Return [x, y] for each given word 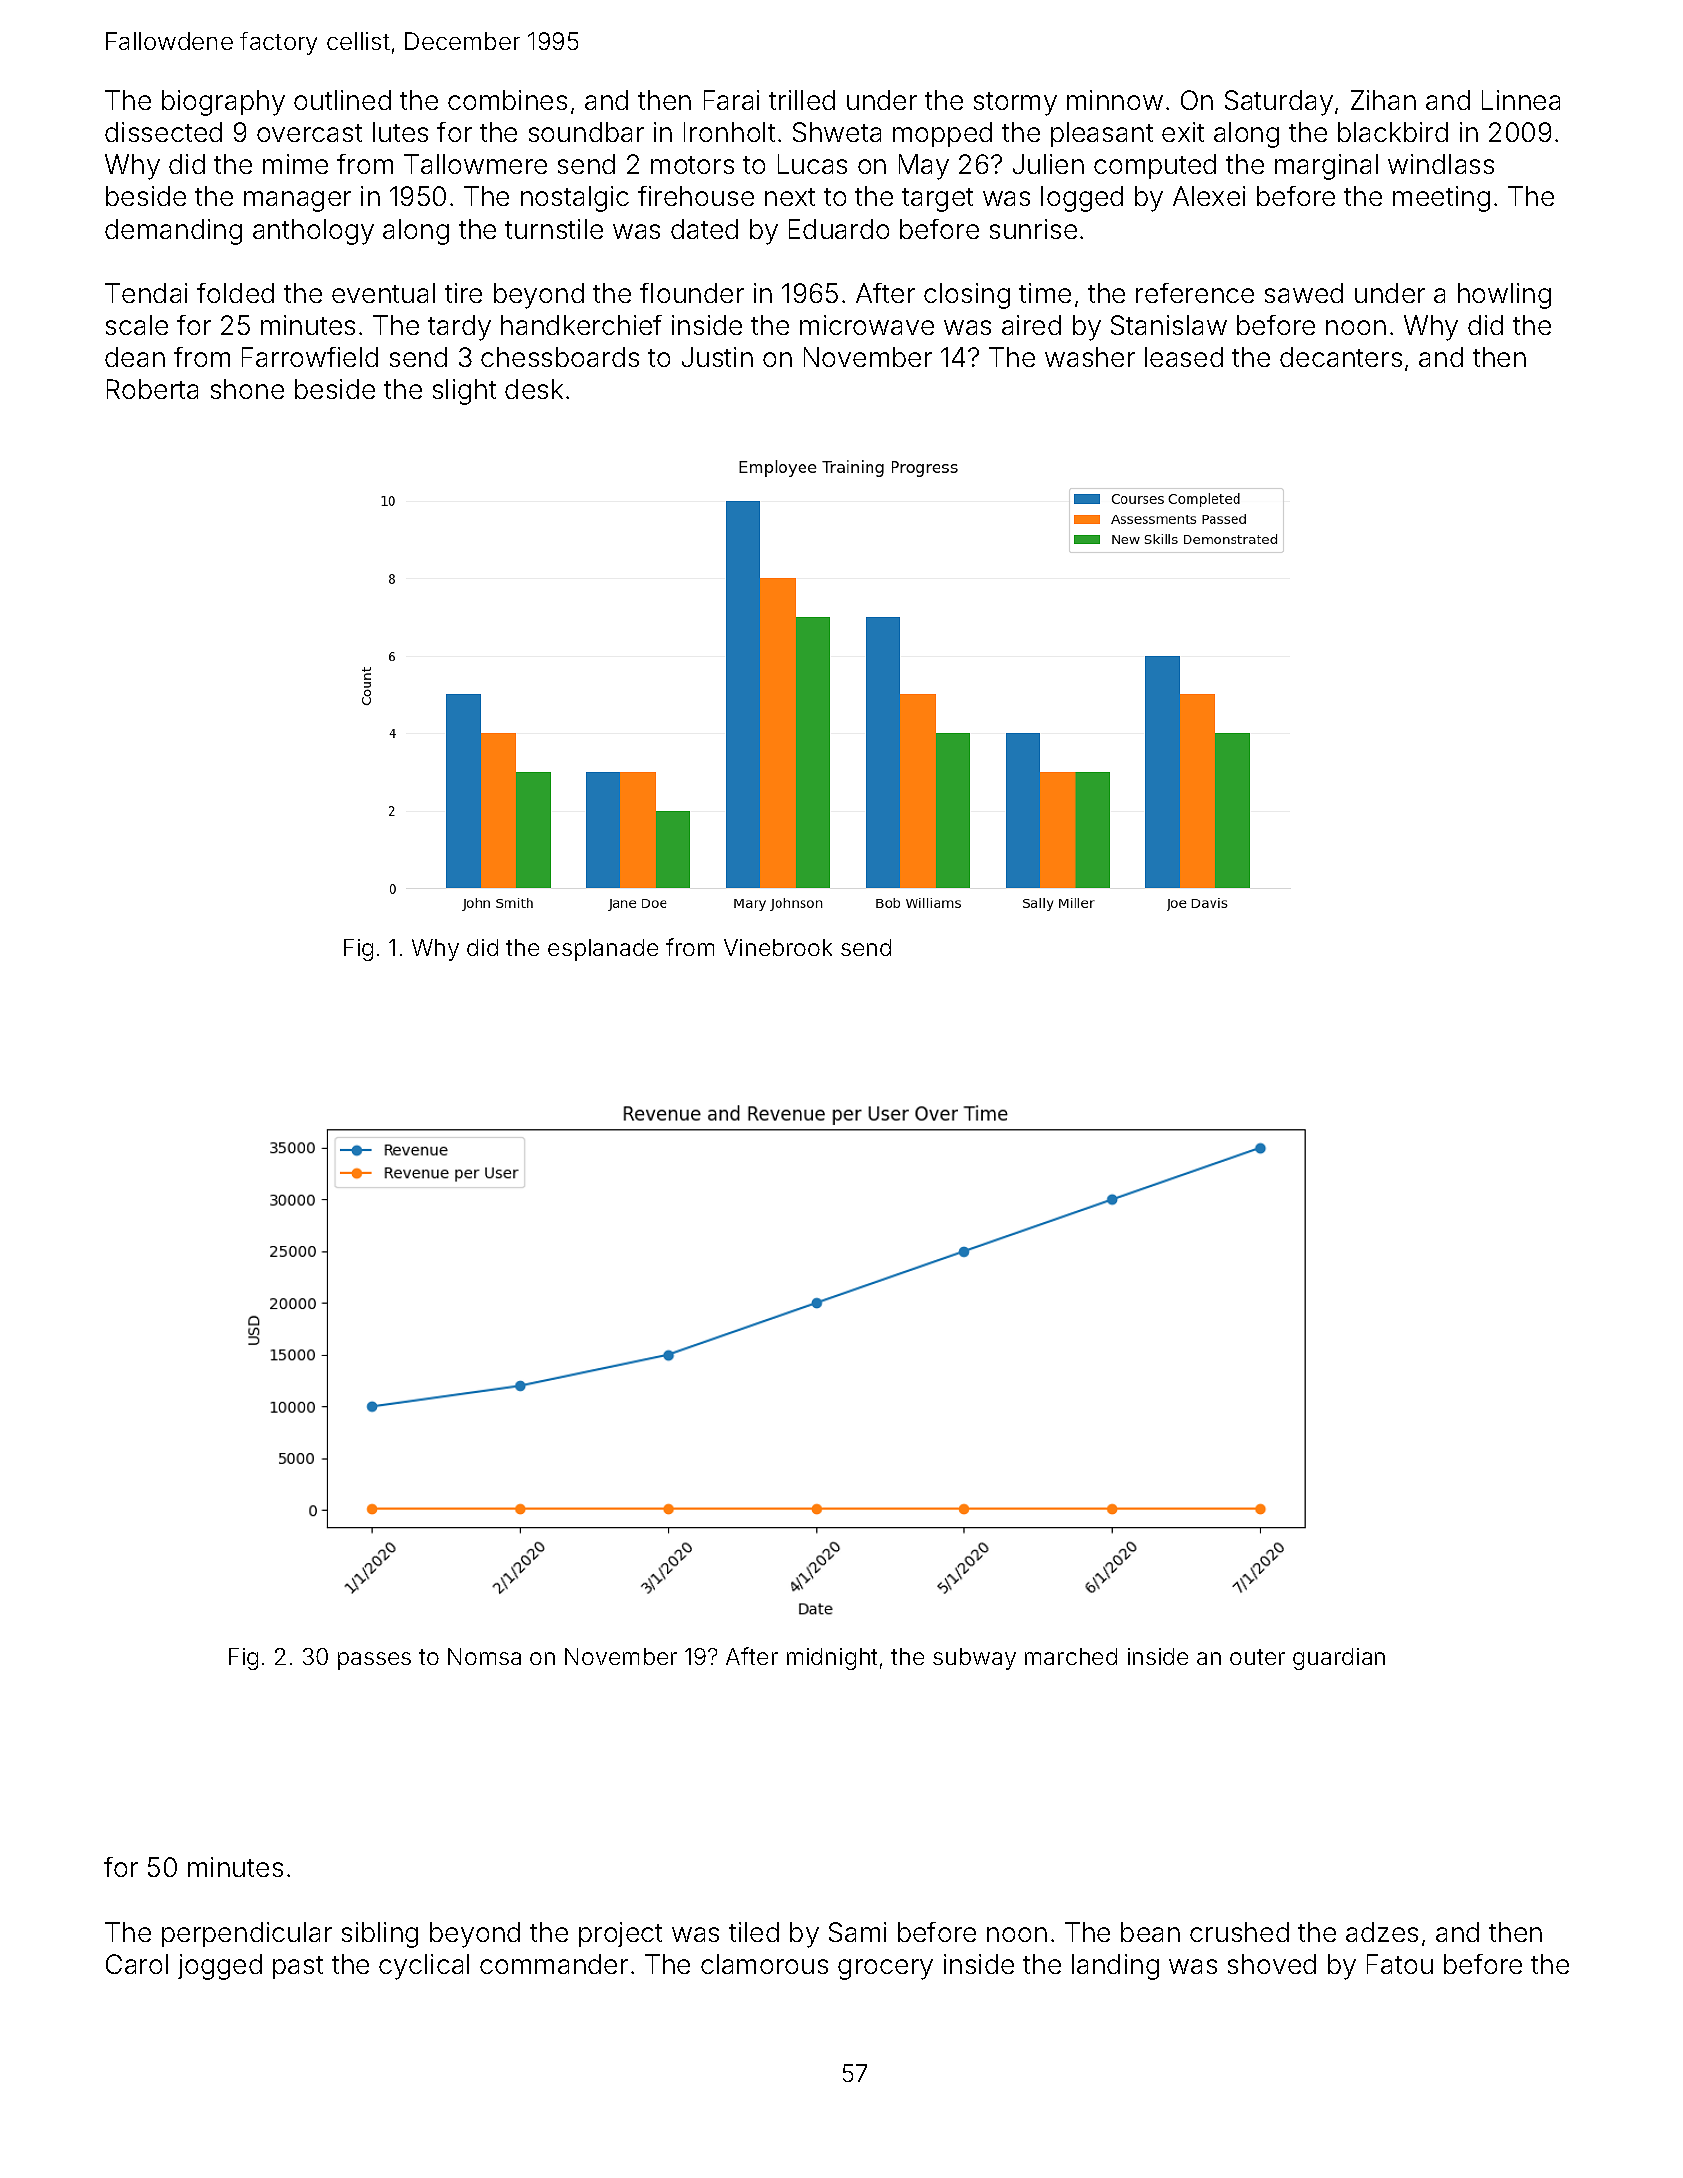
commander [554, 1964]
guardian [1339, 1659]
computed [1155, 166]
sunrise [1033, 229]
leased [1184, 357]
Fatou [1400, 1964]
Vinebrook [778, 947]
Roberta [152, 389]
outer [1257, 1657]
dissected [163, 132]
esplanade [603, 950]
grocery [885, 1969]
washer [1090, 357]
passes [374, 1661]
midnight [832, 1659]
